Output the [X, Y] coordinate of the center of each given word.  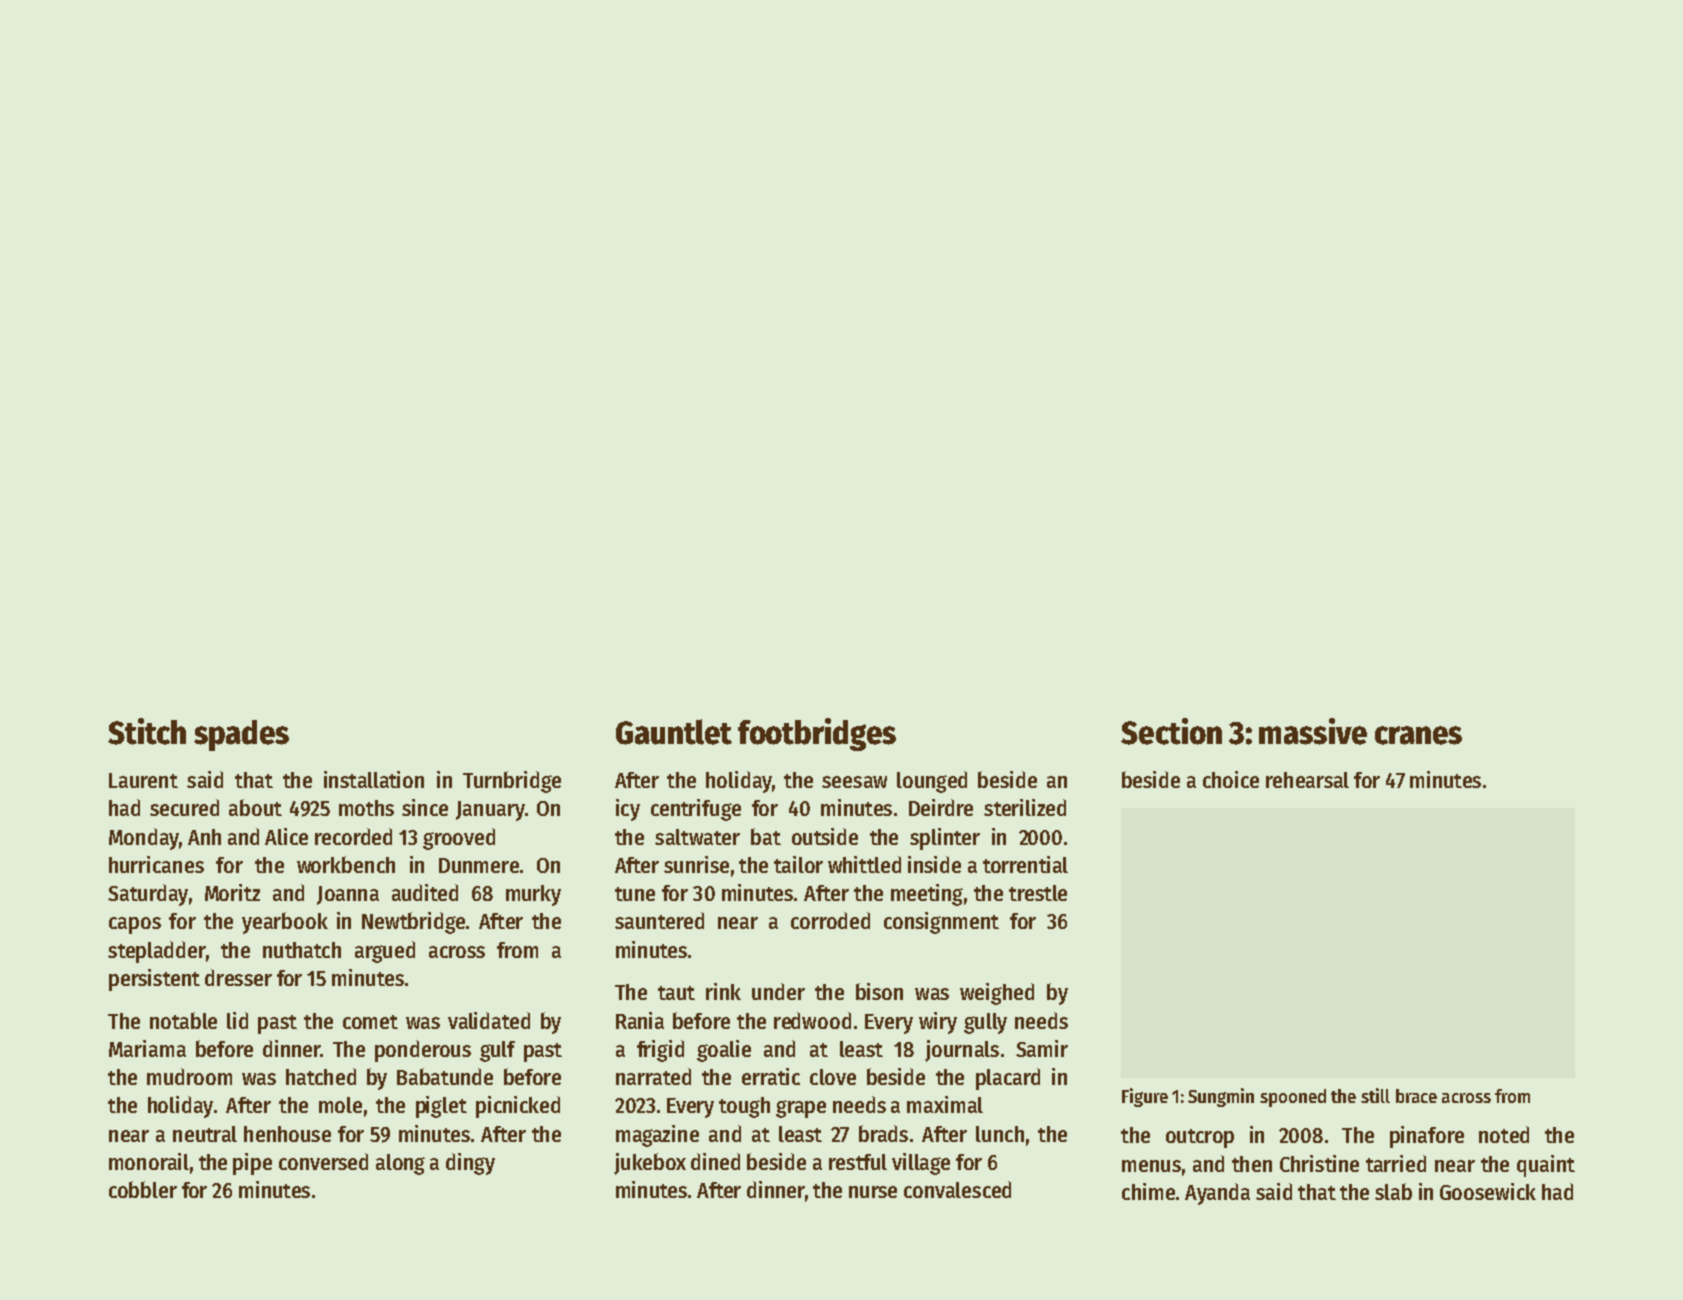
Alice [286, 836]
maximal [945, 1104]
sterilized [1025, 807]
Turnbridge [512, 782]
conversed [323, 1161]
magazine [657, 1136]
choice [1231, 779]
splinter [945, 839]
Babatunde [445, 1076]
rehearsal [1307, 780]
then [1252, 1164]
